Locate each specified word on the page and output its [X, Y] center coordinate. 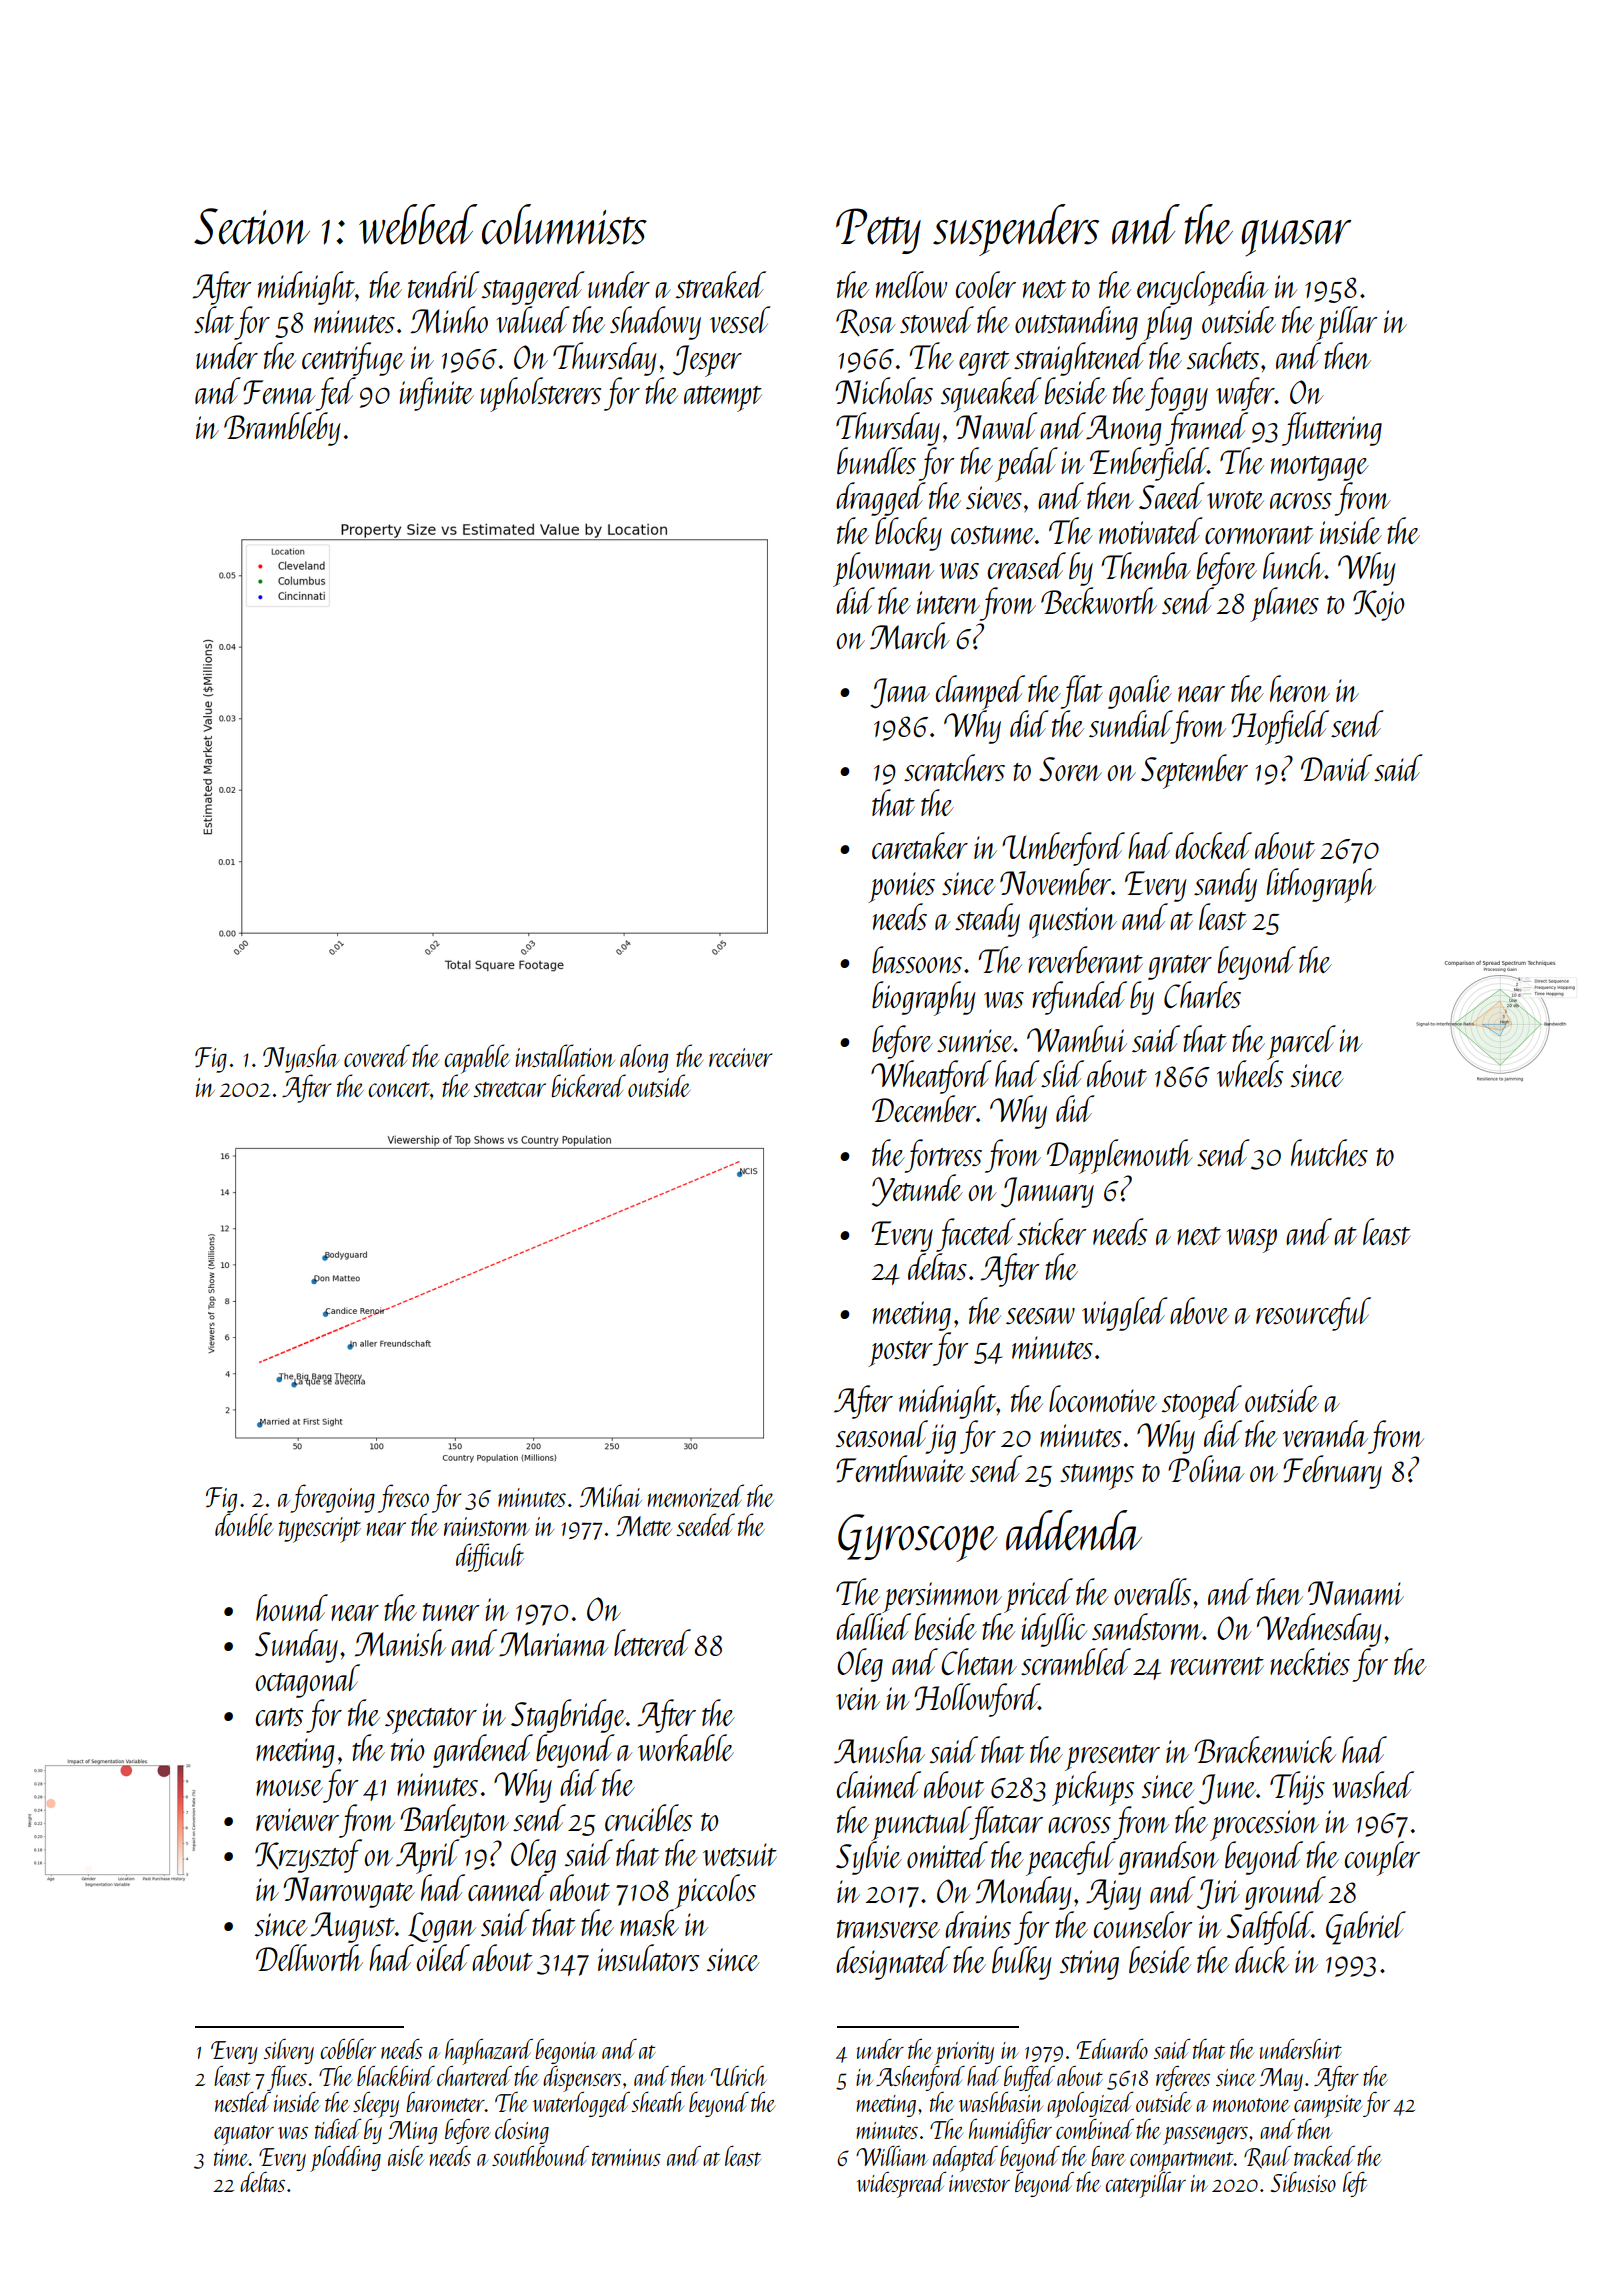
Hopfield [1280, 727]
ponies [901, 887]
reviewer [297, 1819]
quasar [1296, 238]
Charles [1202, 994]
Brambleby [282, 429]
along [644, 1058]
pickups [1093, 1788]
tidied [338, 2129]
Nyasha [301, 1058]
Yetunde [917, 1190]
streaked [721, 284]
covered [377, 1055]
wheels [1250, 1074]
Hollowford [976, 1700]
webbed [418, 224]
